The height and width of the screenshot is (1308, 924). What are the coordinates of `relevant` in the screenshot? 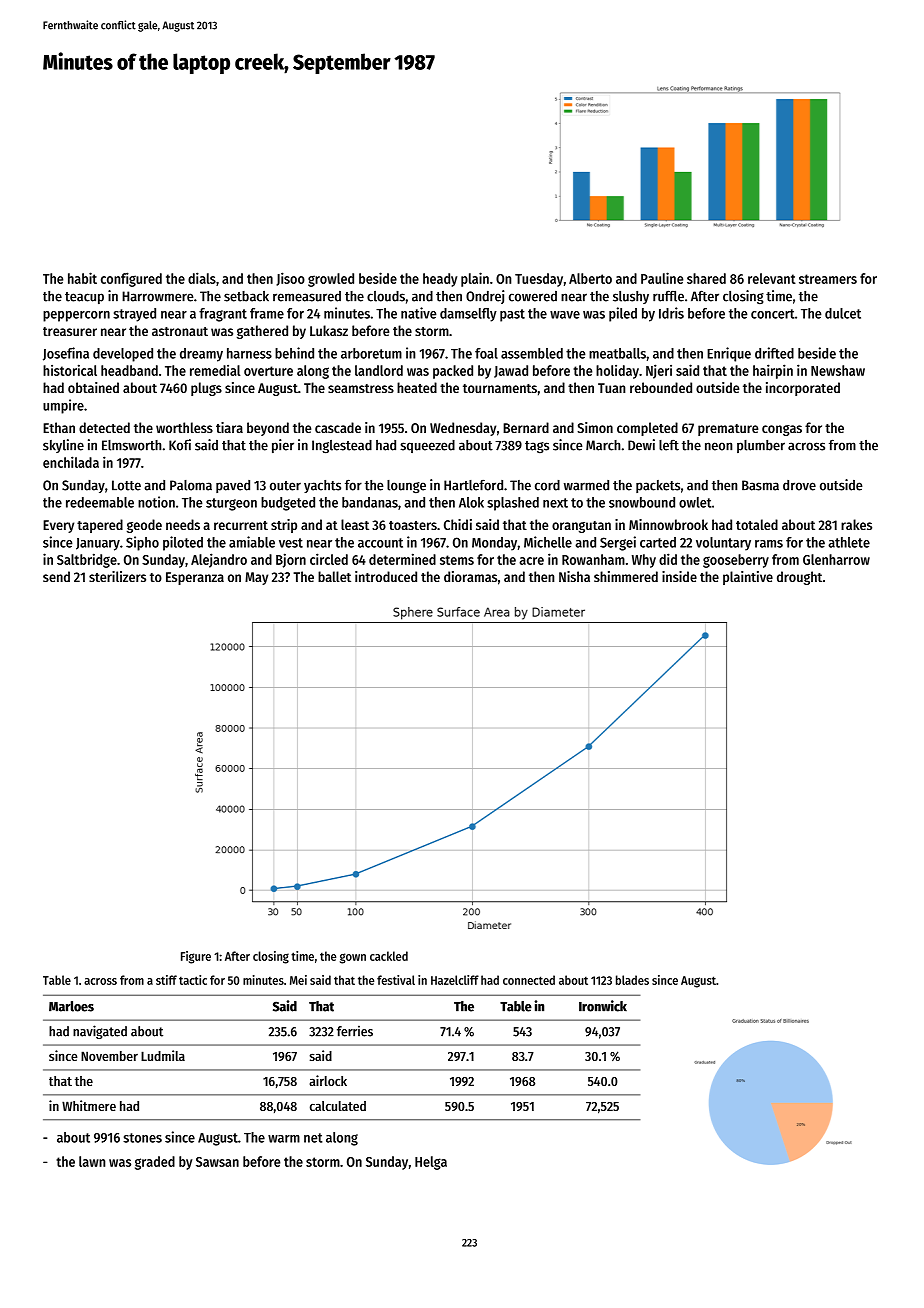 It's located at (772, 278).
